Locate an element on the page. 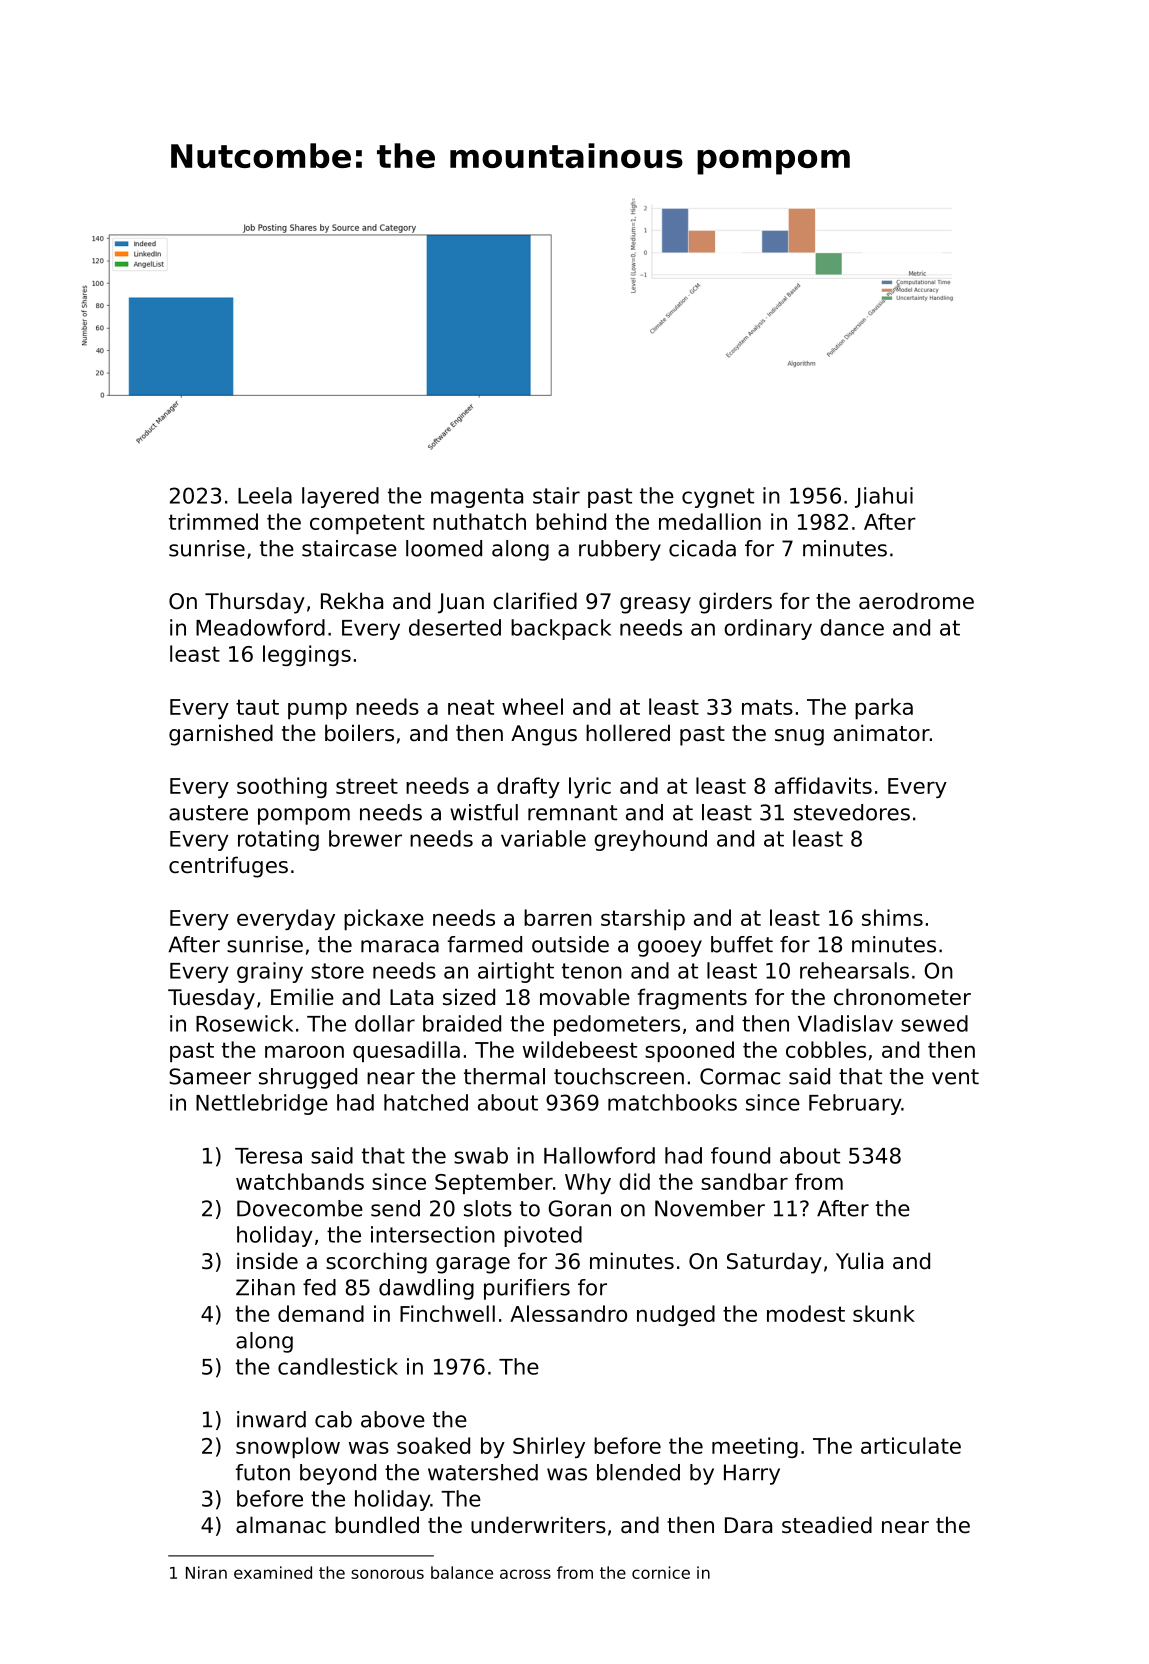 This page has width=1149, height=1664. Jiahui is located at coordinates (884, 497).
